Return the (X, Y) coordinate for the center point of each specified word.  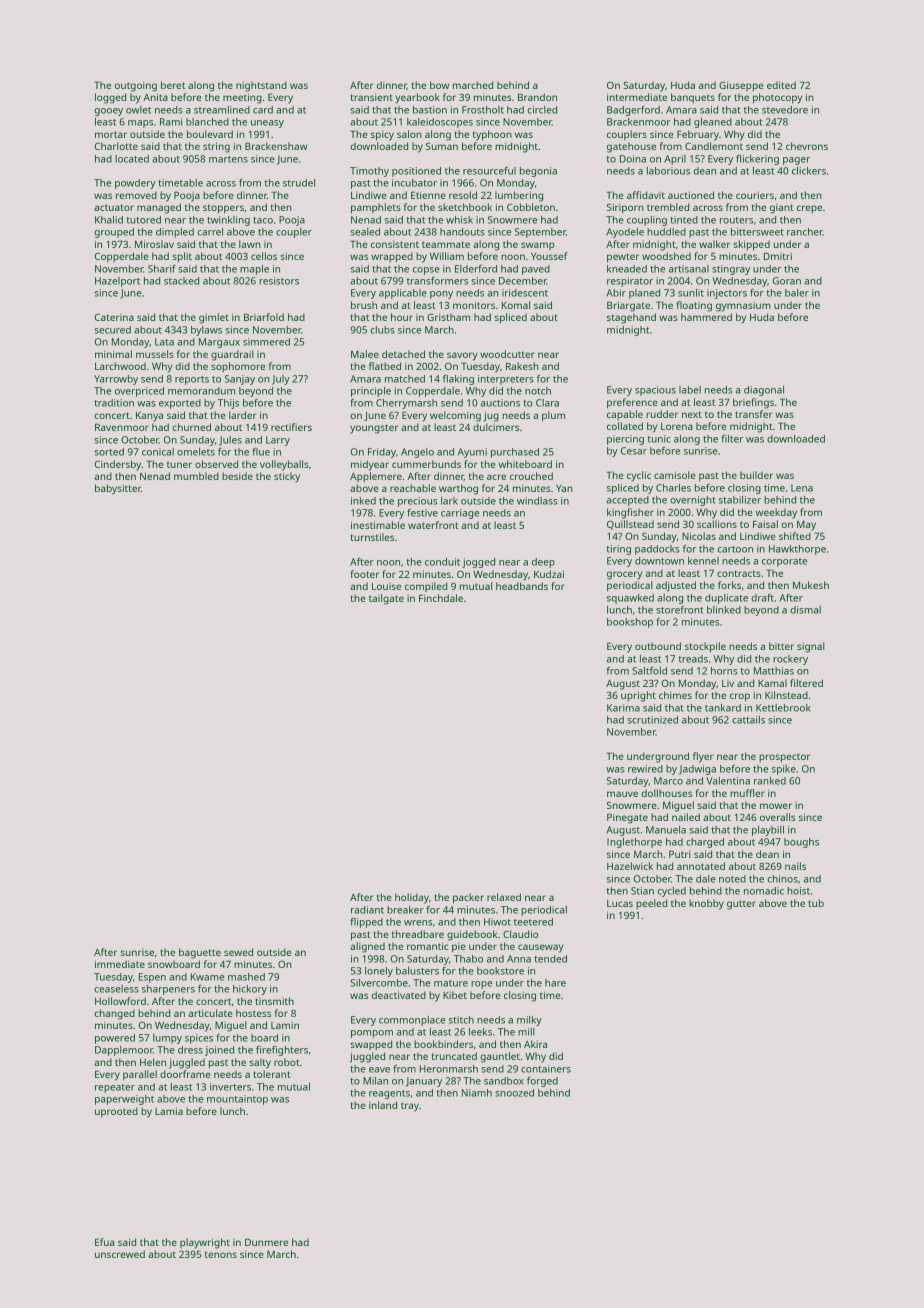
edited (781, 85)
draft (762, 598)
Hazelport (117, 282)
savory (462, 356)
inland (383, 1105)
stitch (461, 1020)
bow (439, 85)
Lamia (169, 1111)
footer (365, 574)
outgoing (136, 87)
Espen (152, 978)
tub (816, 903)
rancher (805, 232)
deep (543, 563)
